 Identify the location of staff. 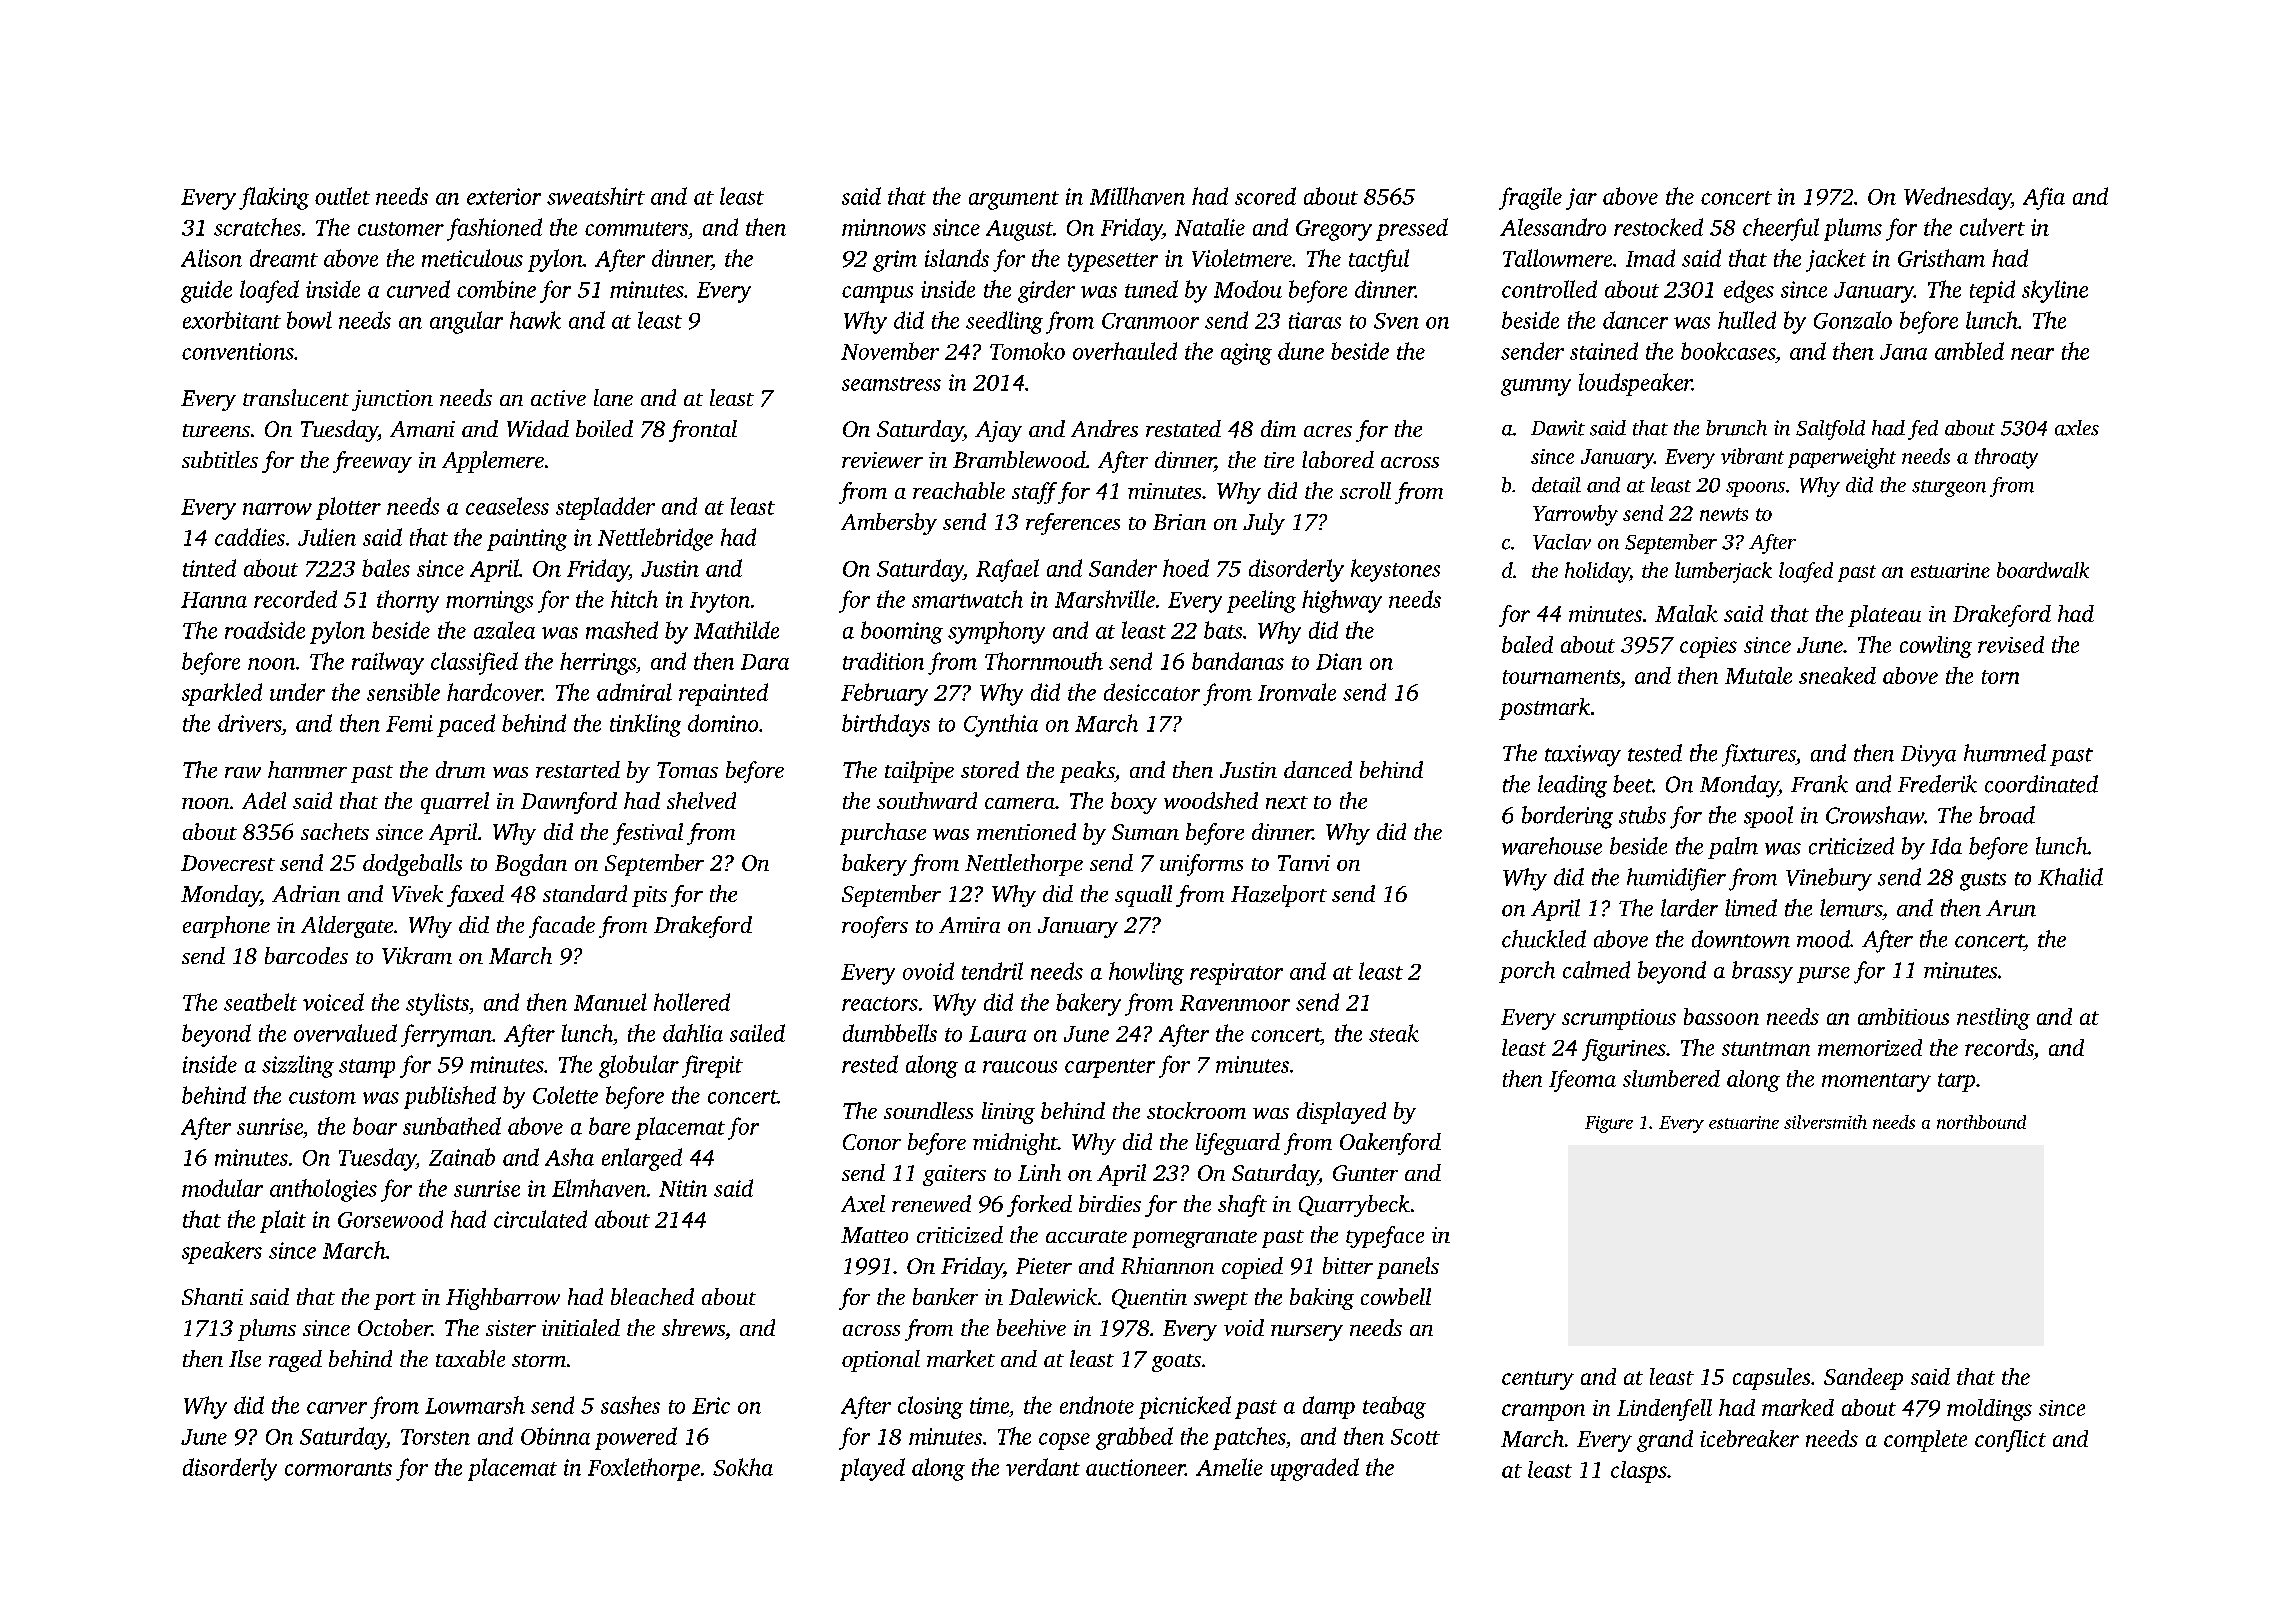
(1034, 493).
